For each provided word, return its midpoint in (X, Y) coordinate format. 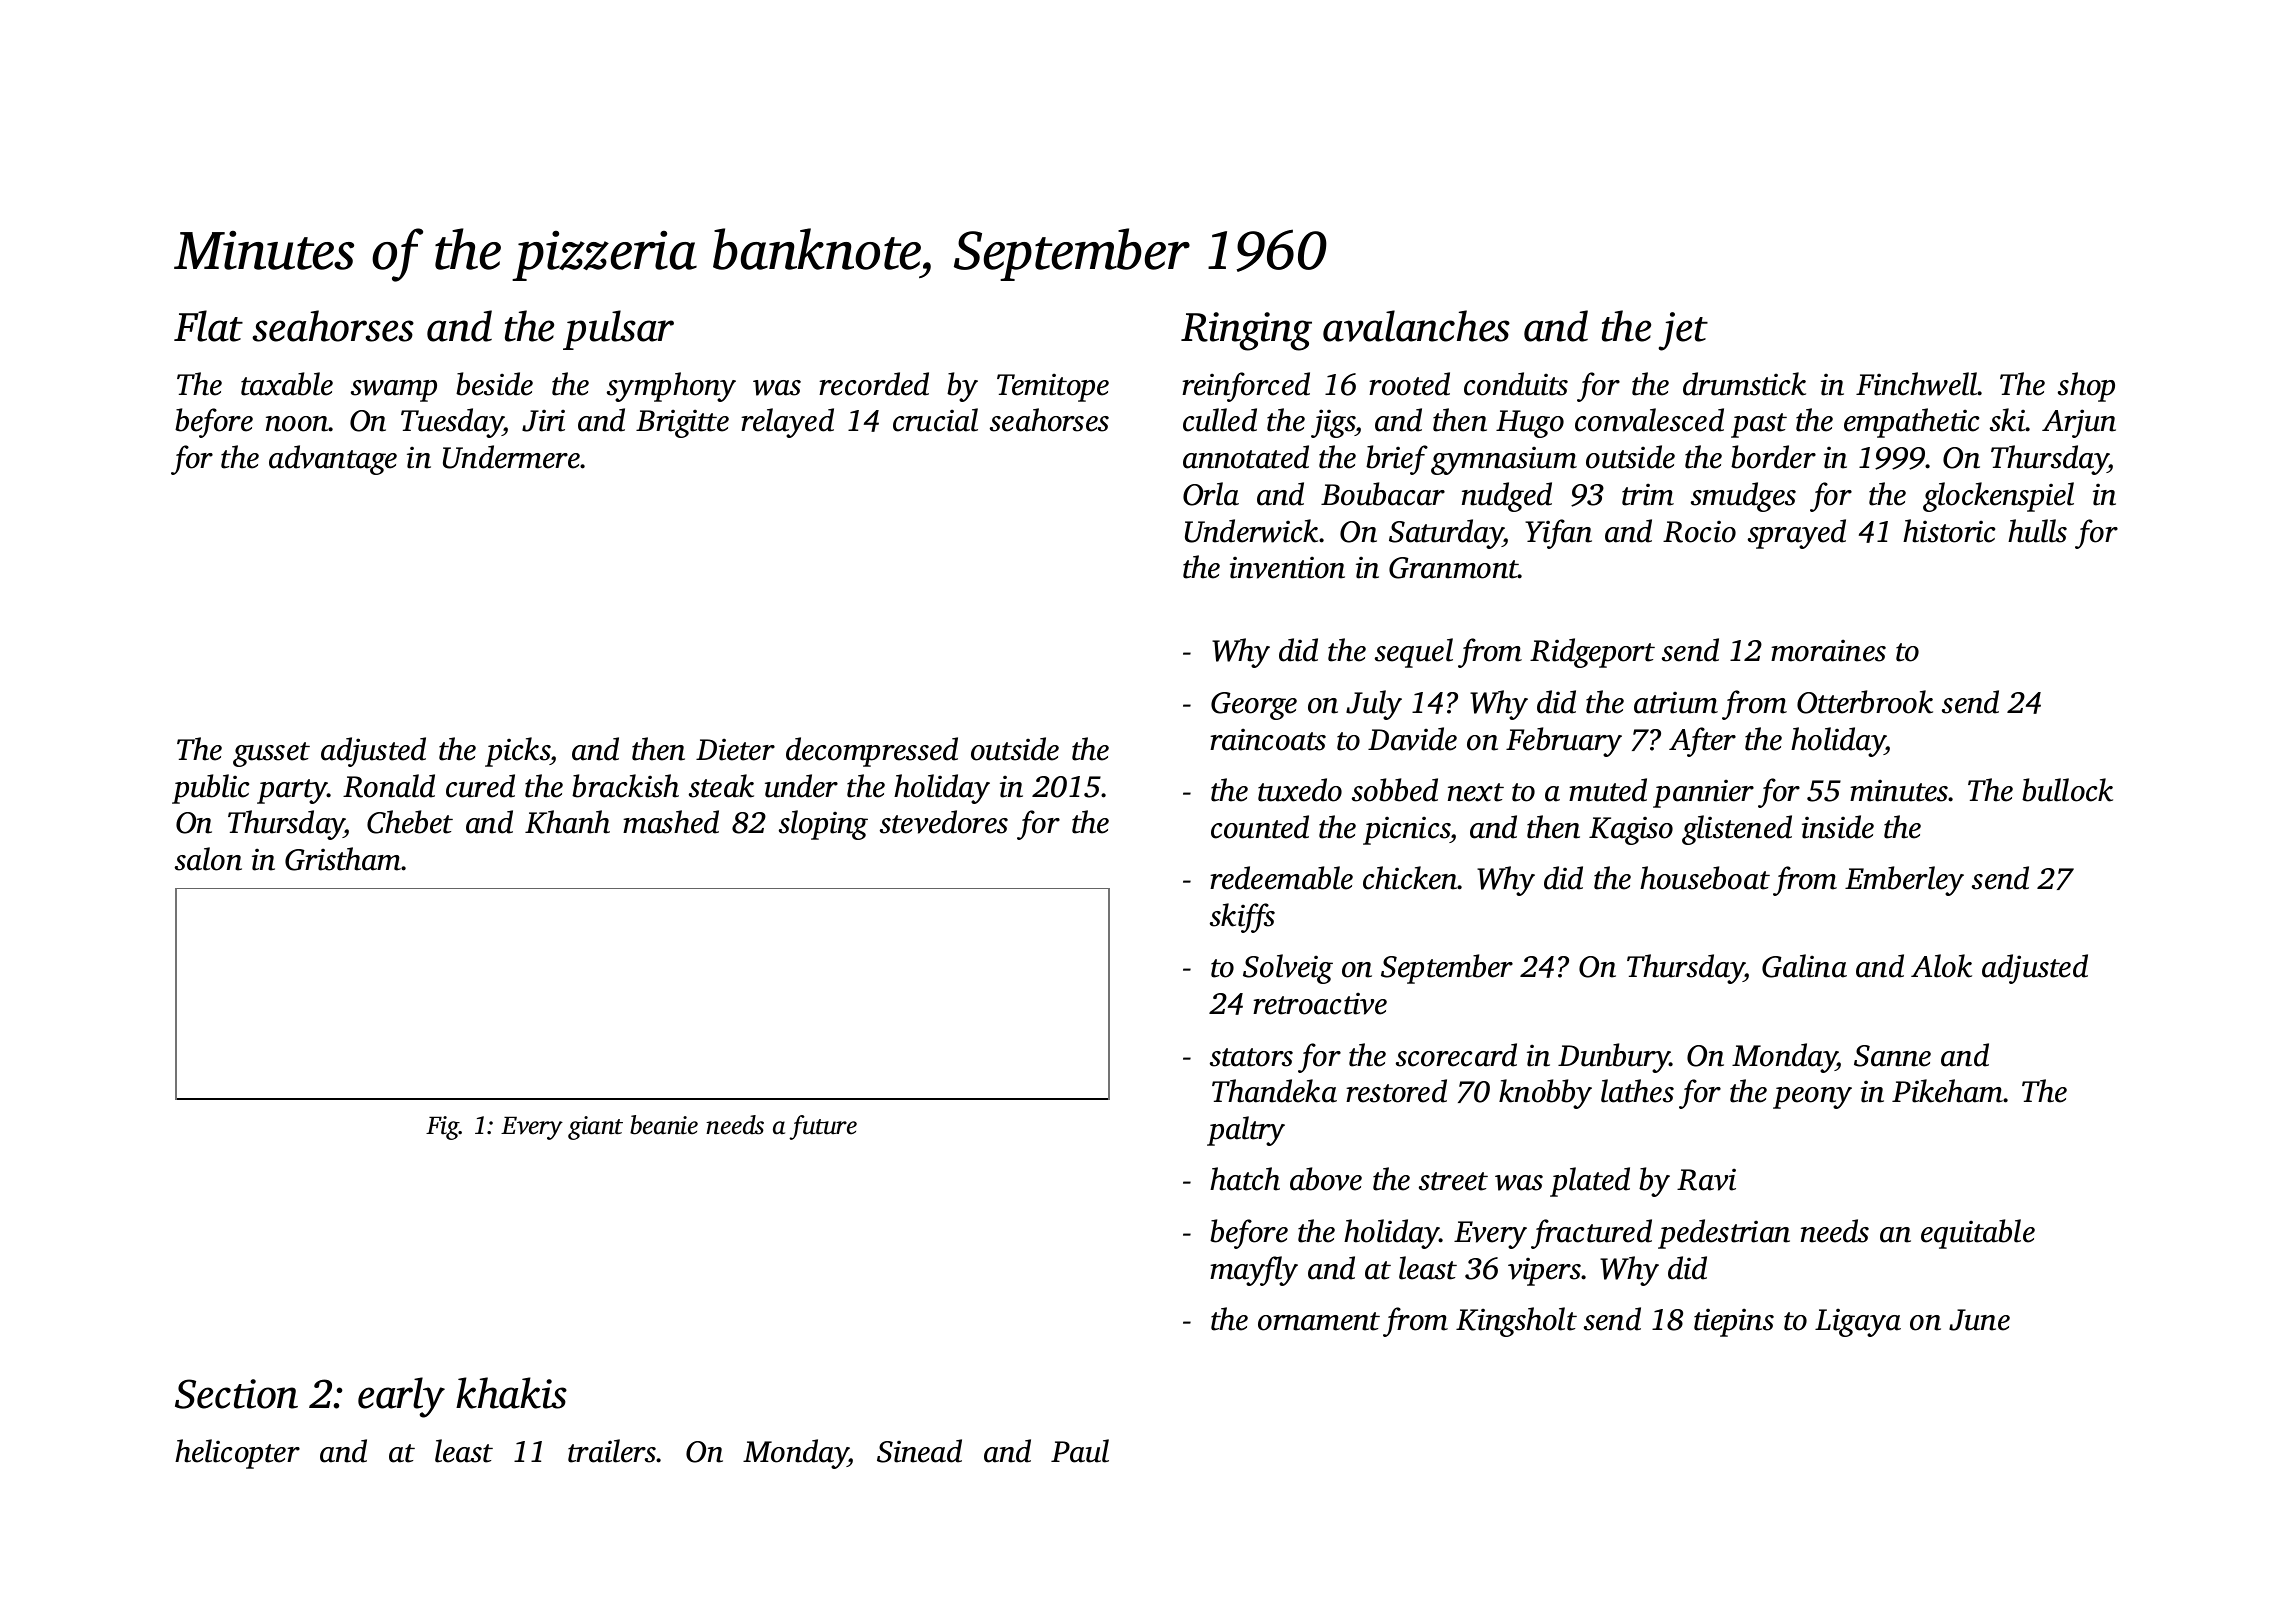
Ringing (1246, 331)
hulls (2037, 531)
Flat (208, 326)
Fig (443, 1128)
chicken (1410, 878)
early (401, 1397)
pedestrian (1724, 1234)
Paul (1080, 1451)
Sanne (1892, 1056)
